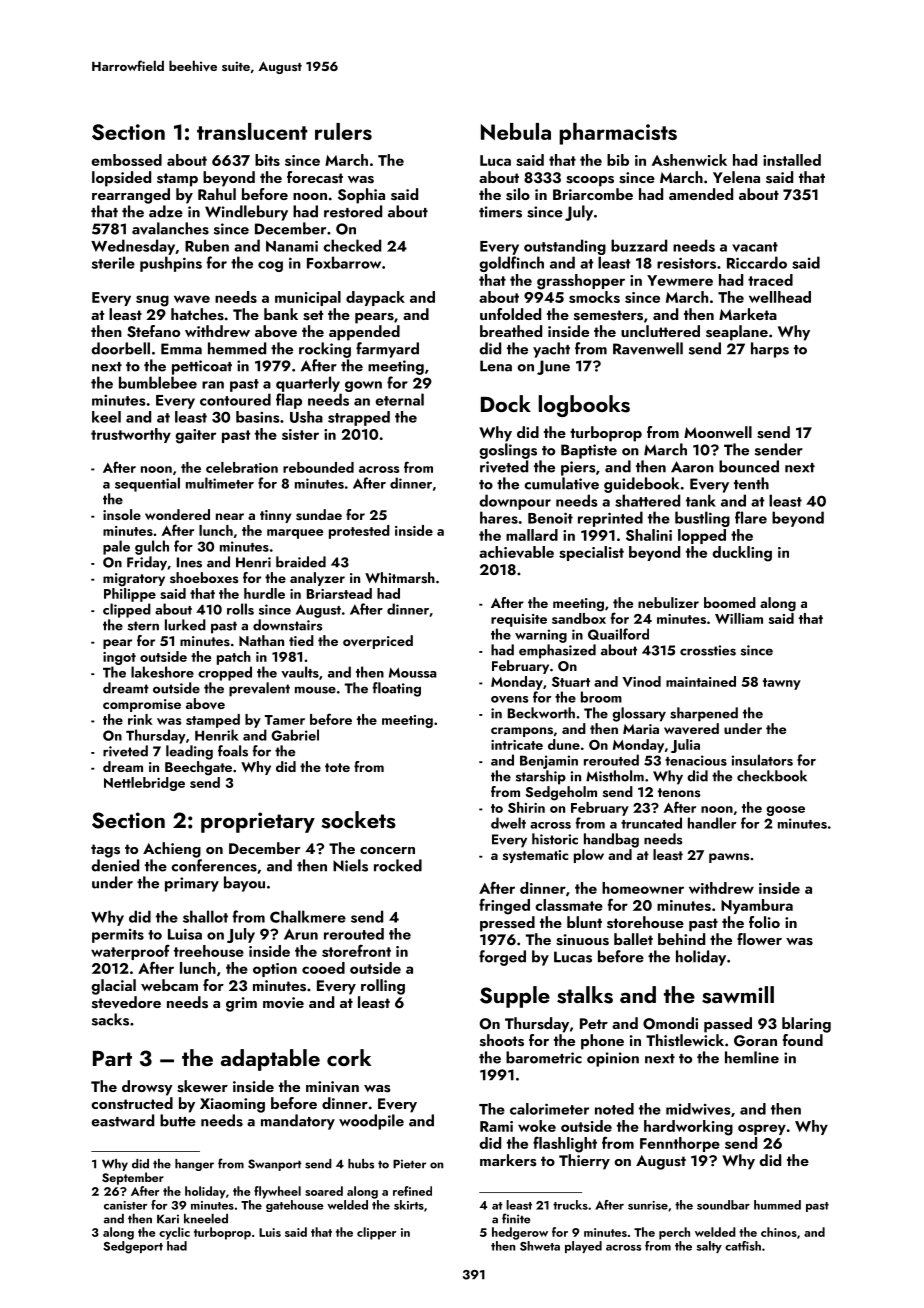 This document has height=1308, width=924. Describe the element at coordinates (174, 1233) in the document. I see `cyclic` at that location.
